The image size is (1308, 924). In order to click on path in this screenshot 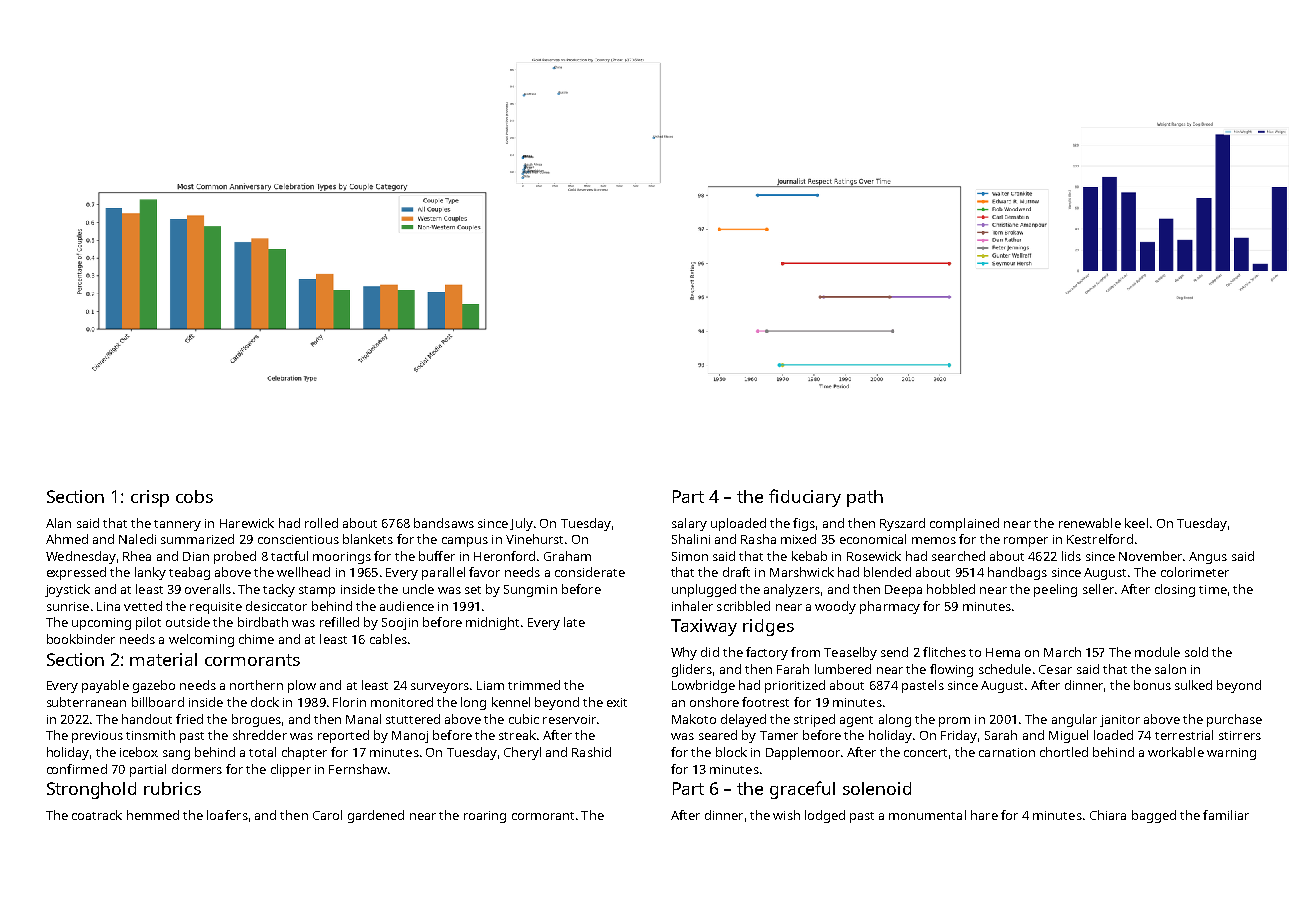, I will do `click(865, 498)`.
